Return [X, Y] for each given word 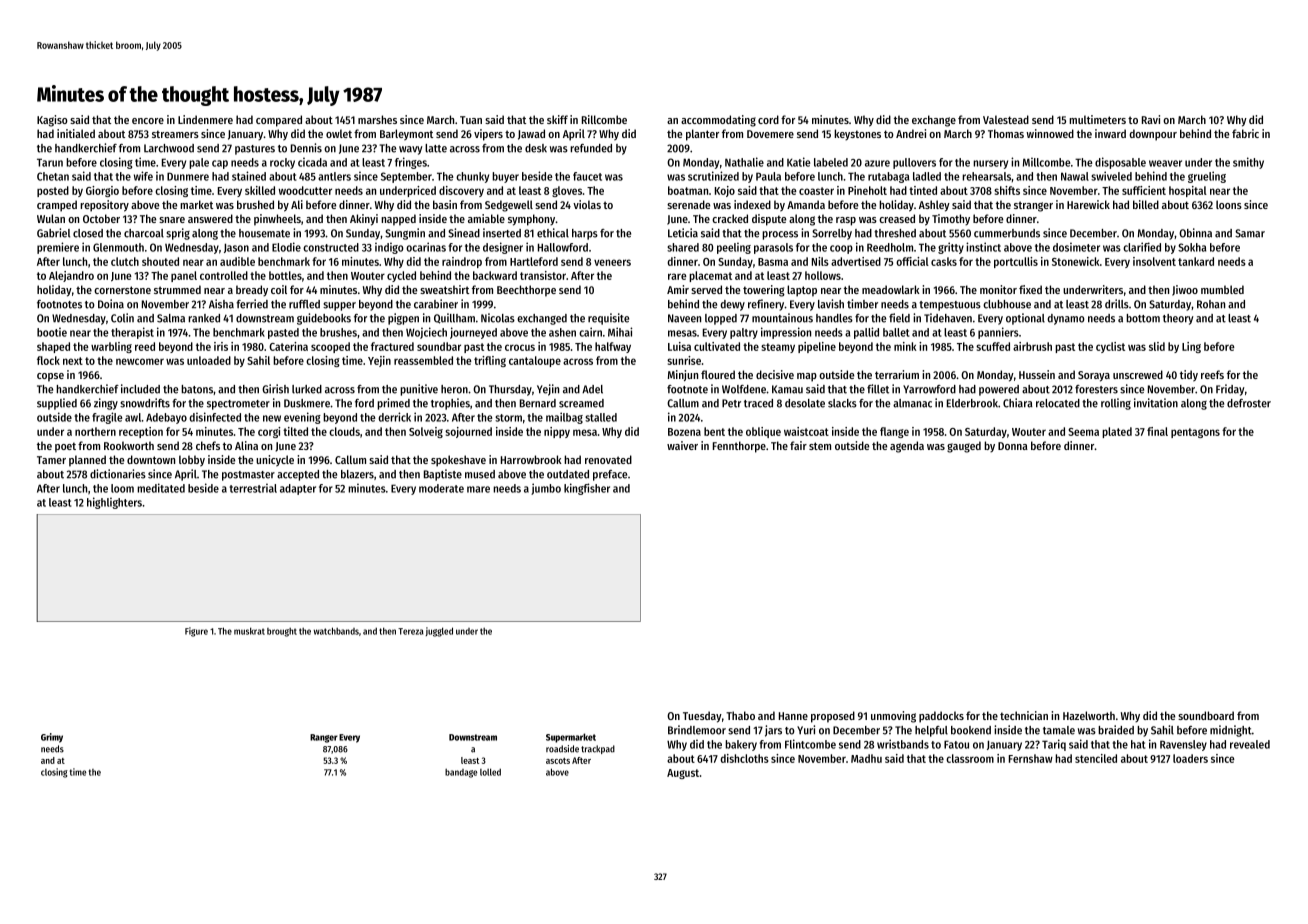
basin [445, 204]
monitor [998, 289]
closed [88, 233]
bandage [461, 773]
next [73, 361]
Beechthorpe [526, 291]
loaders [1190, 758]
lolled [490, 772]
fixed [1030, 289]
